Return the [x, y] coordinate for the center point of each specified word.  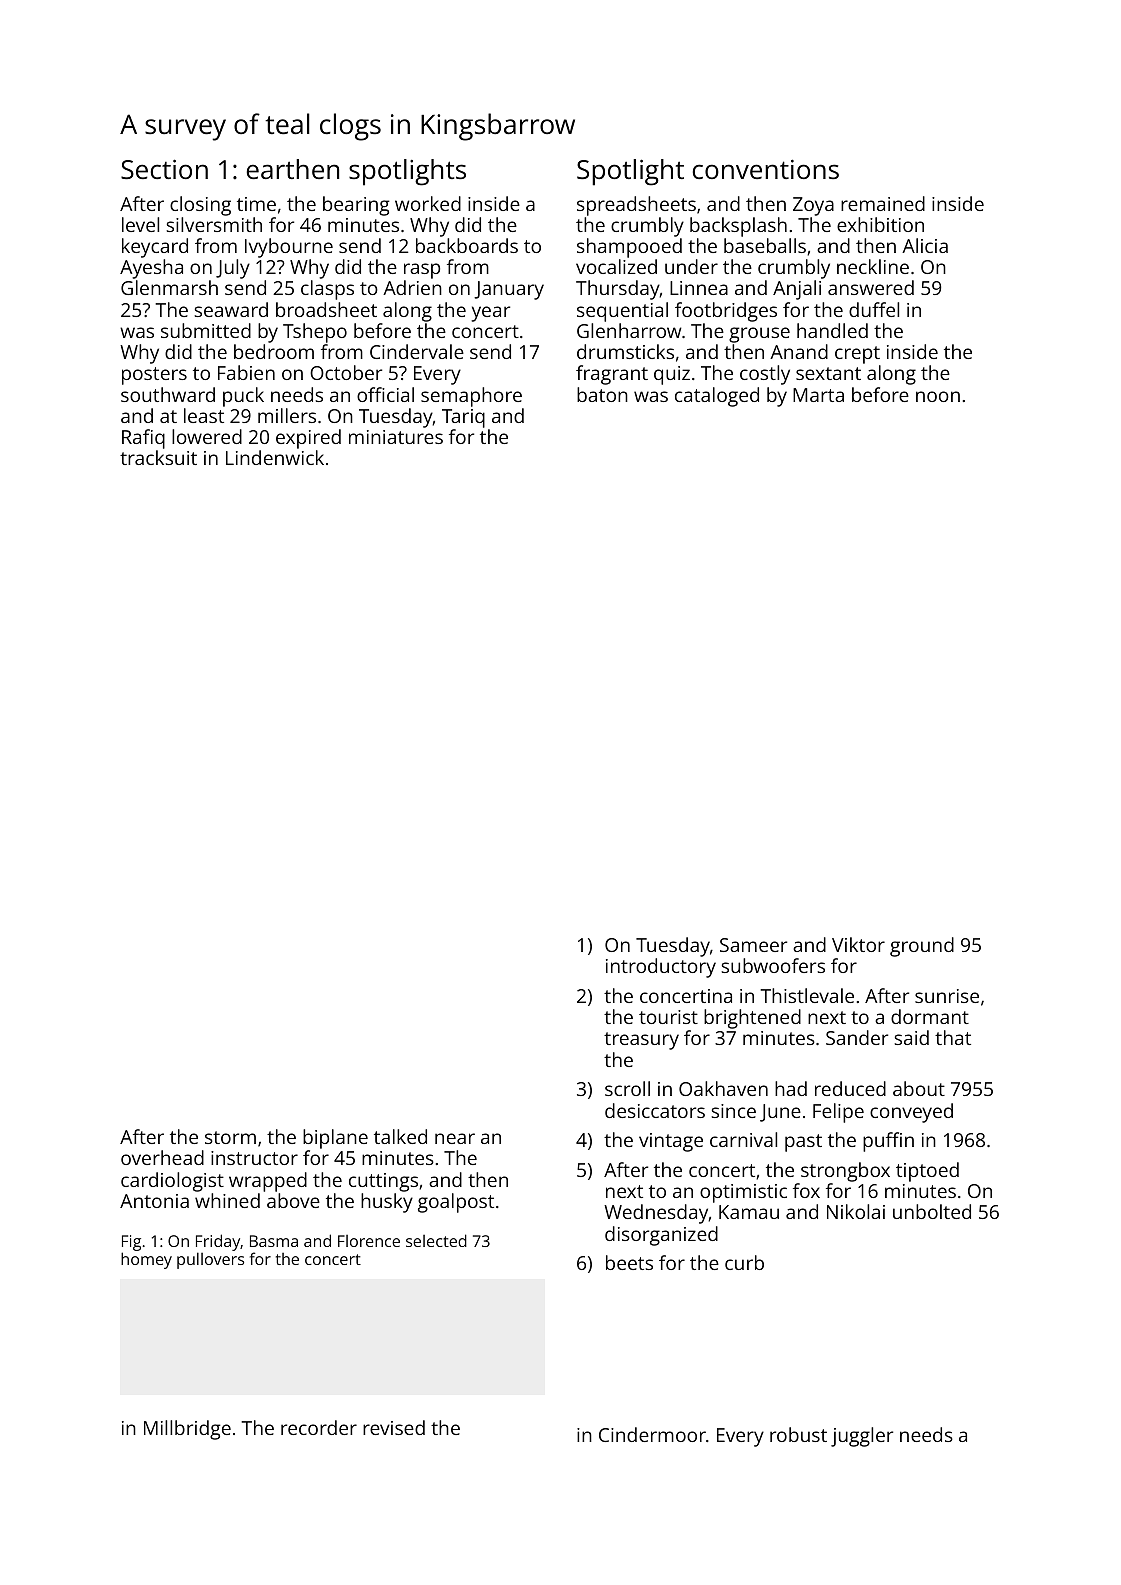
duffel [874, 309]
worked [428, 203]
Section [164, 169]
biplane [335, 1139]
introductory [661, 968]
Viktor [858, 944]
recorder [319, 1427]
